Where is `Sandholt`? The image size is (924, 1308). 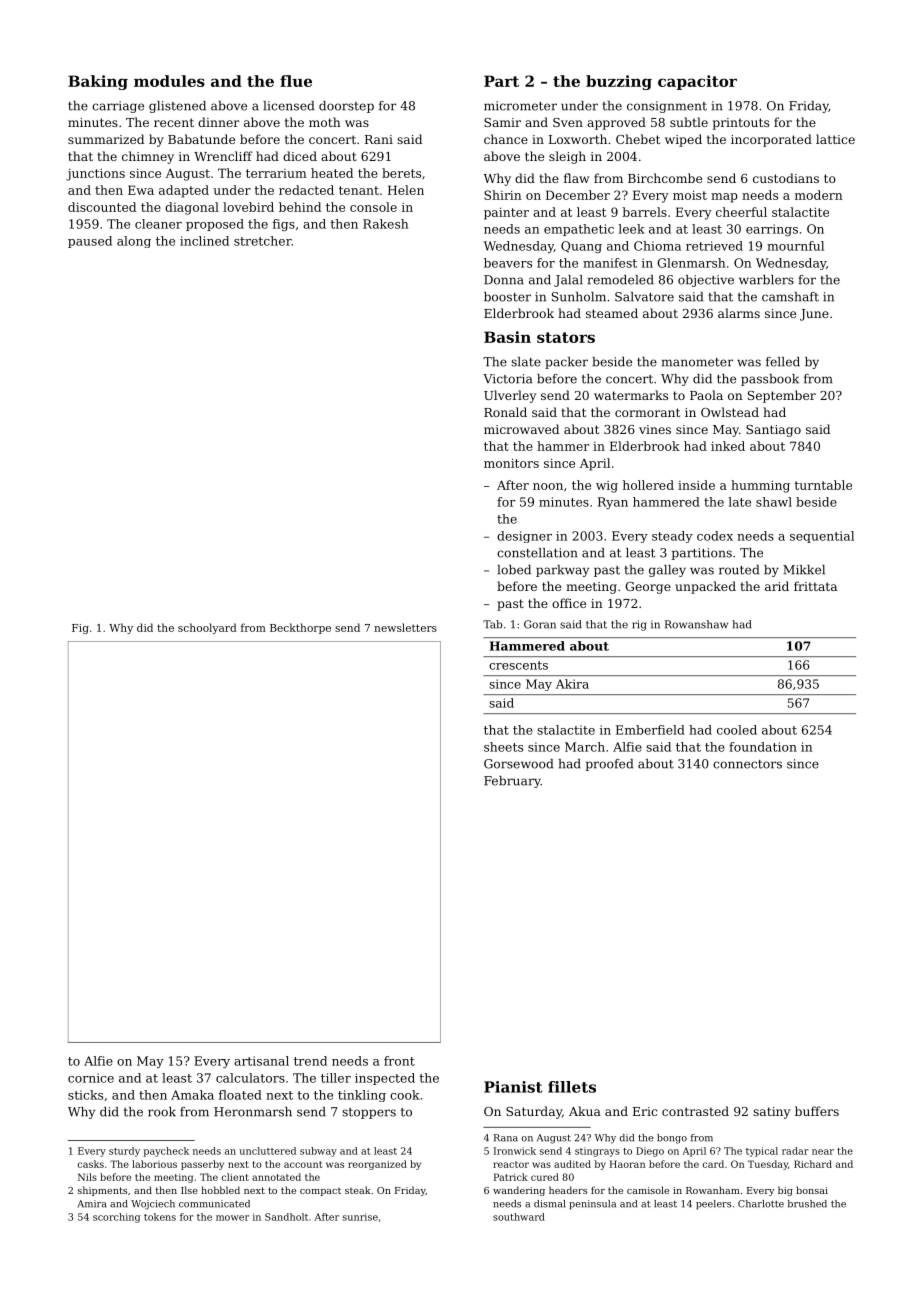
Sandholt is located at coordinates (286, 1217).
